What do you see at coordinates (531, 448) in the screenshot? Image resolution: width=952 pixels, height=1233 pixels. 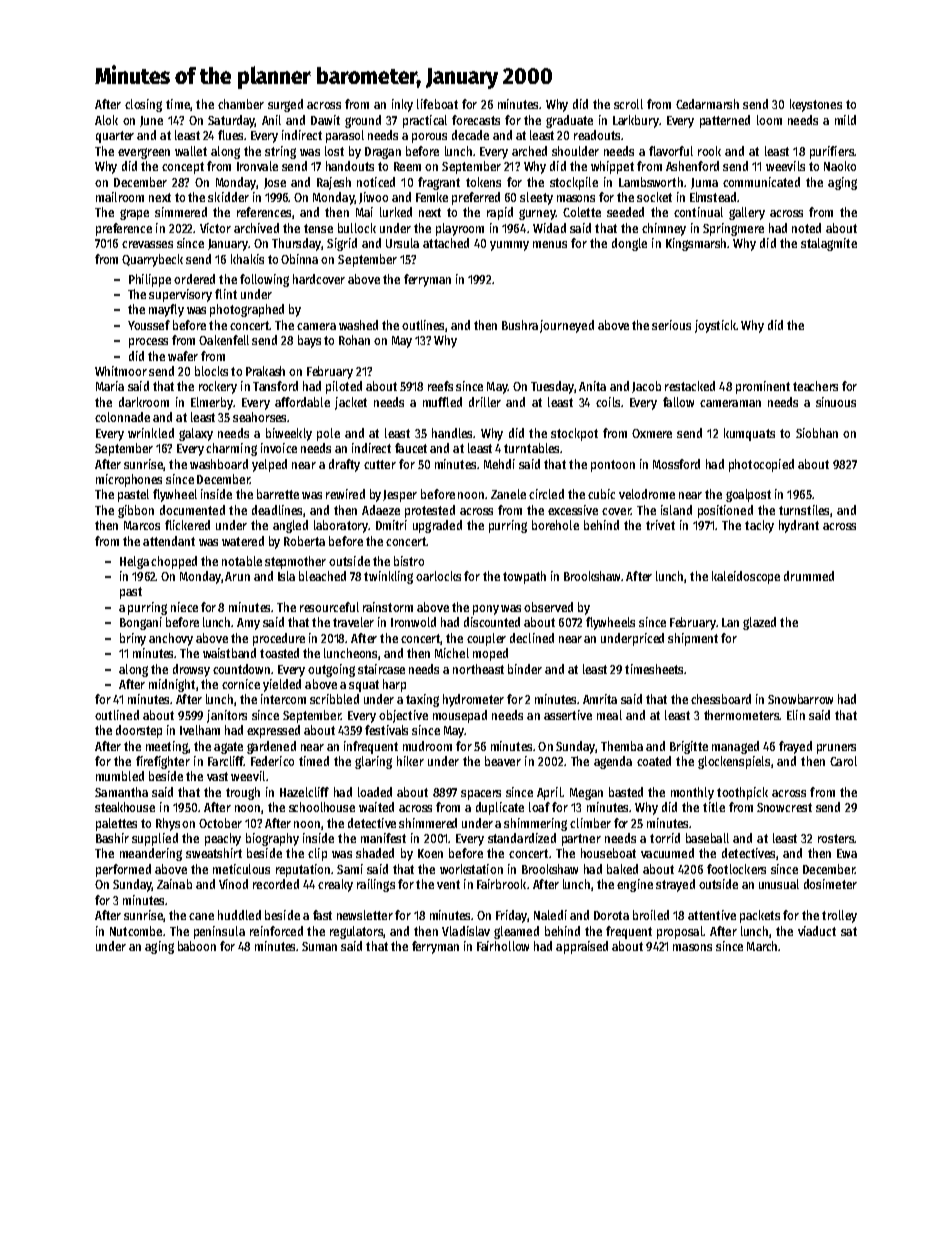 I see `turntables` at bounding box center [531, 448].
